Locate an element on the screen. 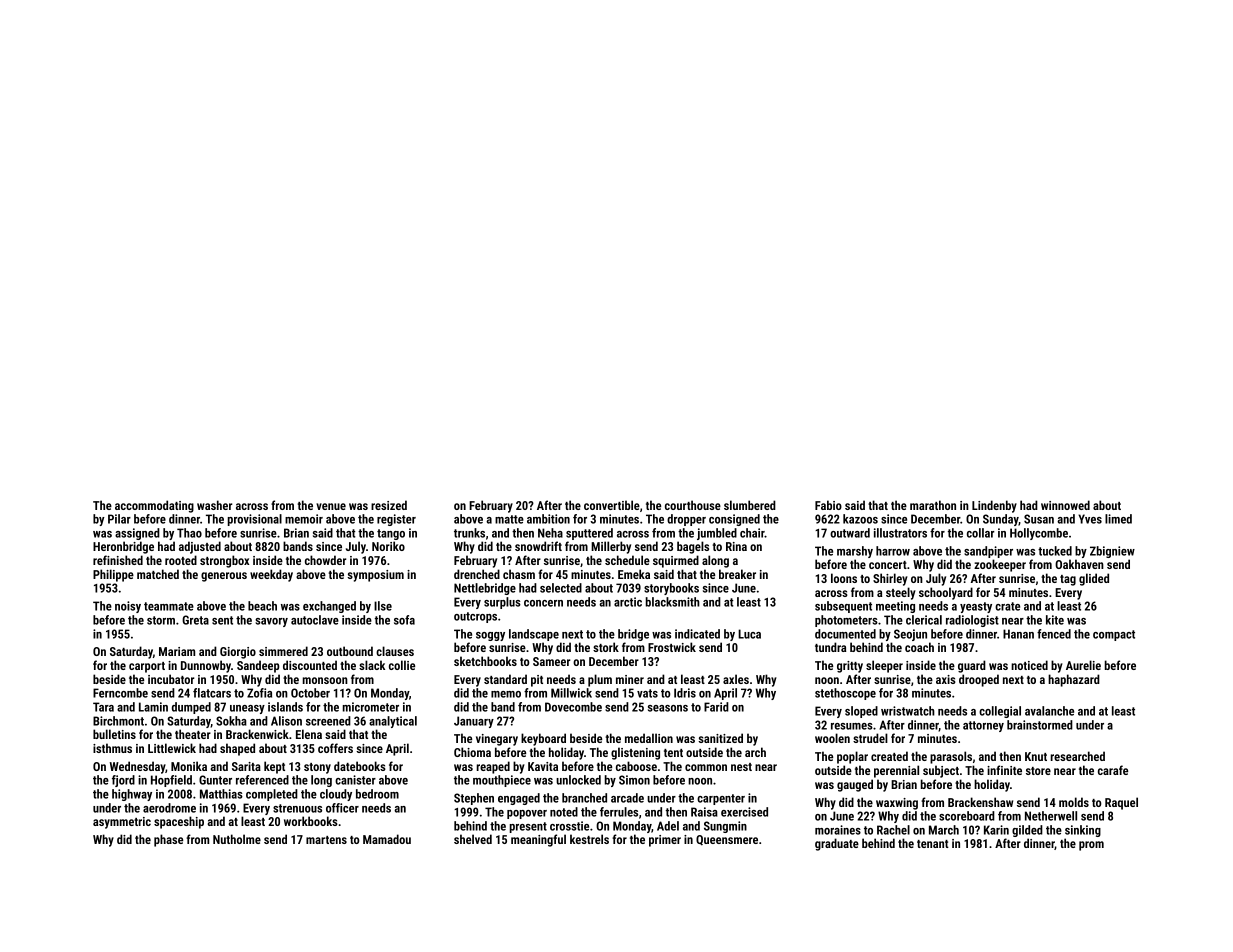 This screenshot has height=952, width=1233. sandpiper is located at coordinates (988, 552).
